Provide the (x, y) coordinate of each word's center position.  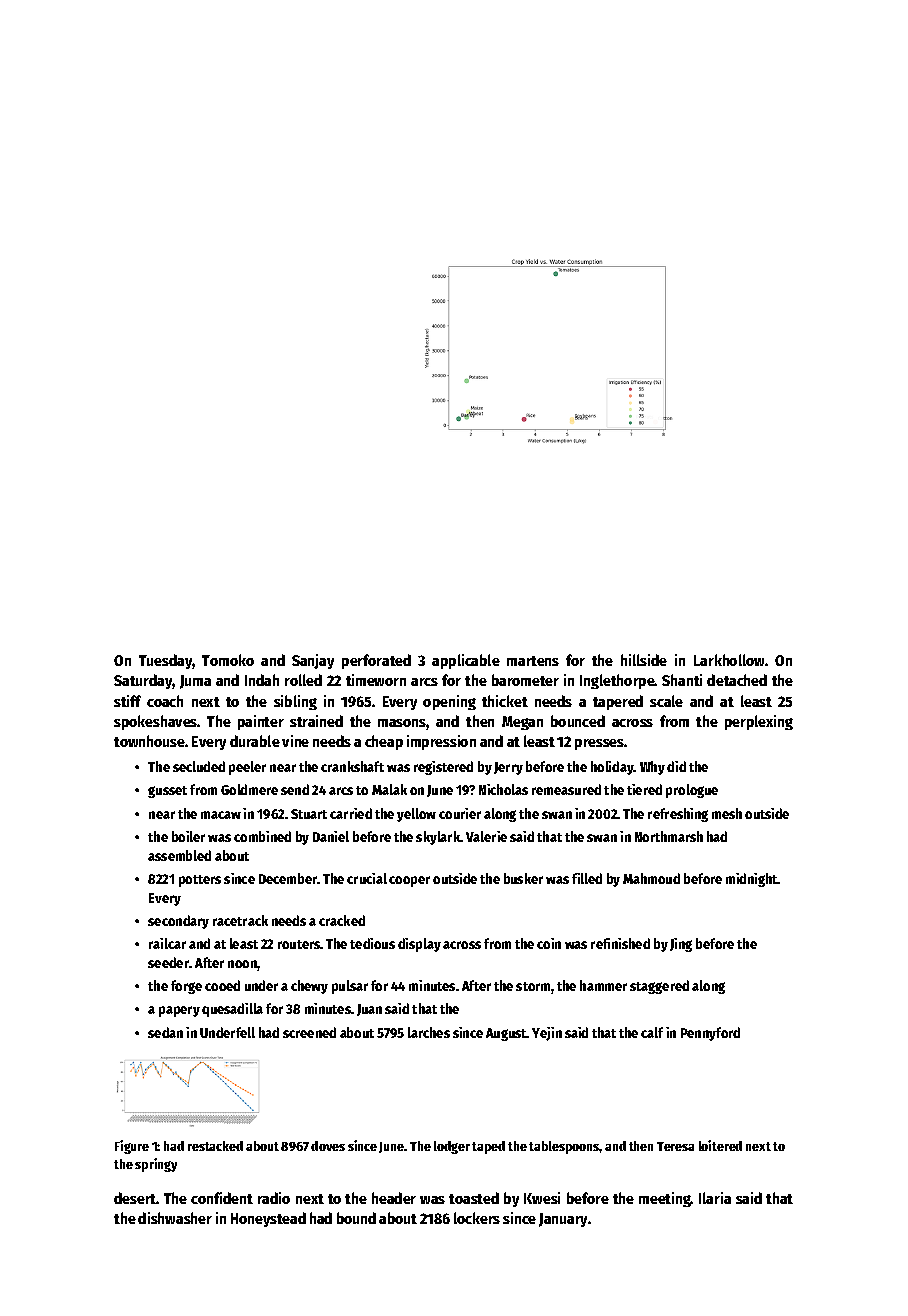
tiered (644, 789)
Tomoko (228, 660)
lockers (477, 1218)
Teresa (675, 1146)
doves (328, 1146)
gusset (167, 792)
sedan (165, 1032)
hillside (644, 660)
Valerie (486, 836)
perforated (376, 661)
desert (135, 1198)
